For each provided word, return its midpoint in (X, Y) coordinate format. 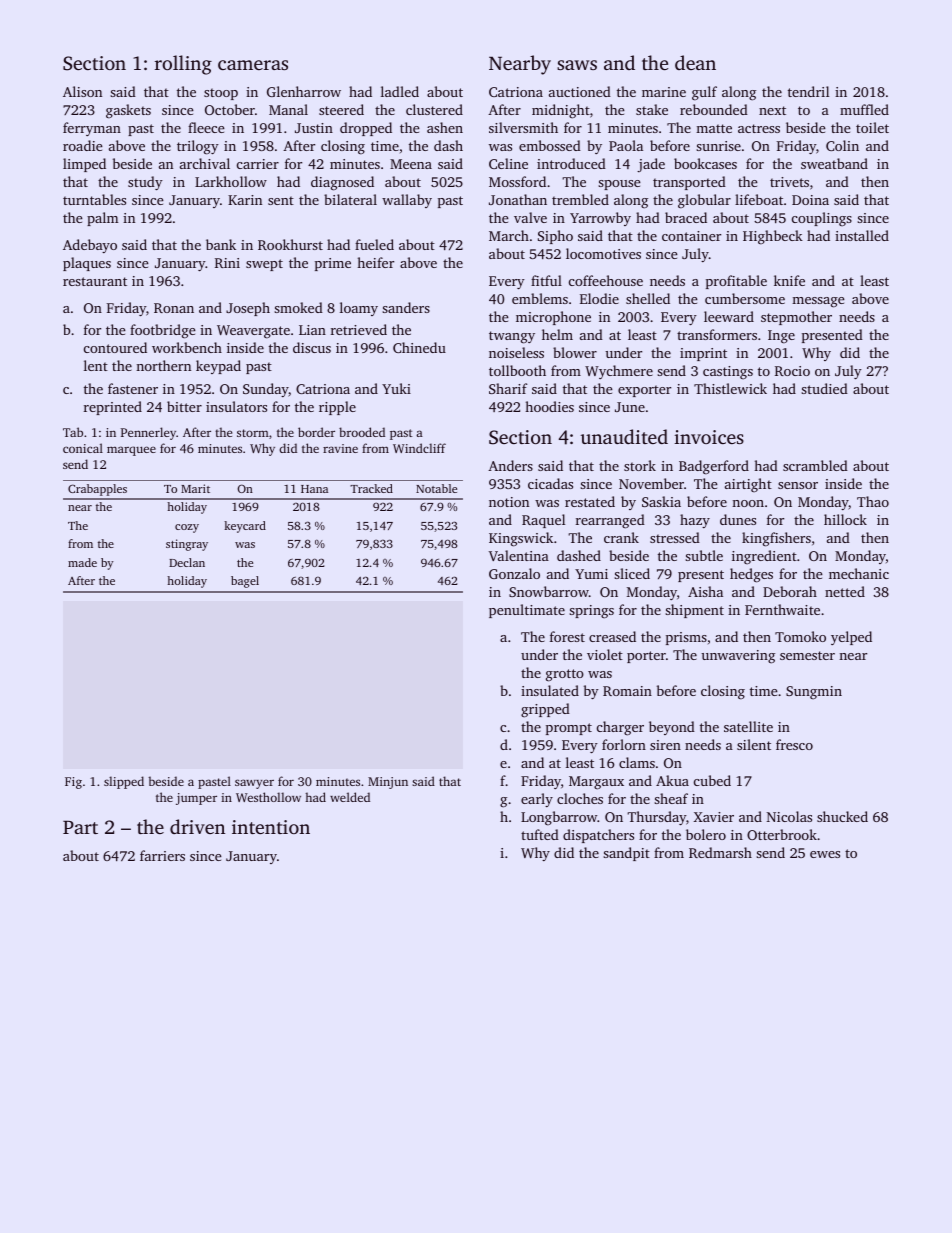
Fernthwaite (782, 609)
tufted (540, 834)
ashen (445, 127)
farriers (162, 855)
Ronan (174, 308)
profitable (736, 282)
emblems (540, 298)
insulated (550, 690)
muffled (864, 109)
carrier (258, 164)
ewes (825, 854)
